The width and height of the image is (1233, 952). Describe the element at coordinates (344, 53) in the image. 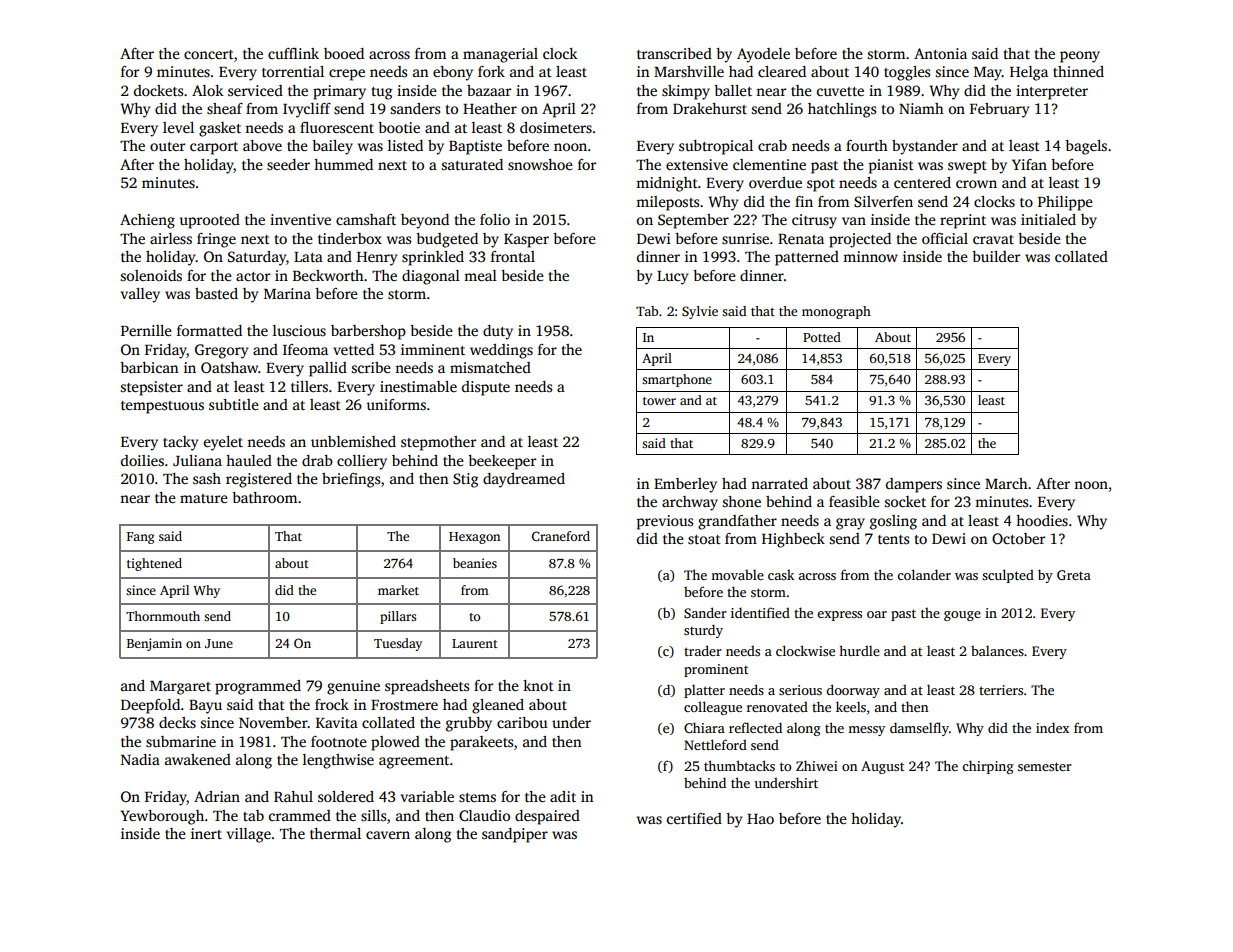

I see `booed` at that location.
